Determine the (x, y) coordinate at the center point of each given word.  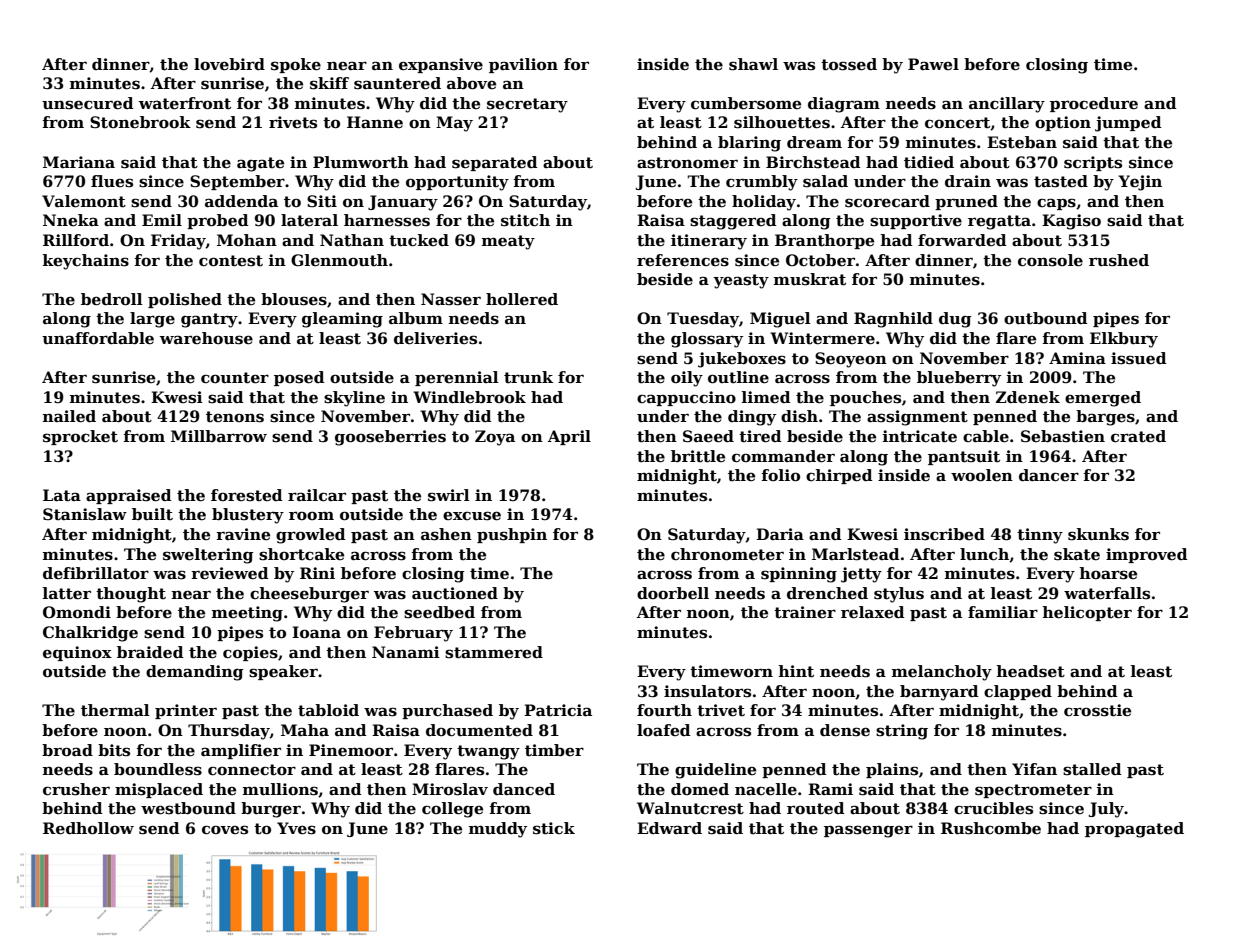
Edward (669, 828)
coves (225, 830)
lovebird (229, 64)
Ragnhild (893, 320)
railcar (317, 495)
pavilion (523, 65)
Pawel (933, 64)
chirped (839, 476)
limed (766, 397)
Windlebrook (469, 397)
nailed (69, 416)
